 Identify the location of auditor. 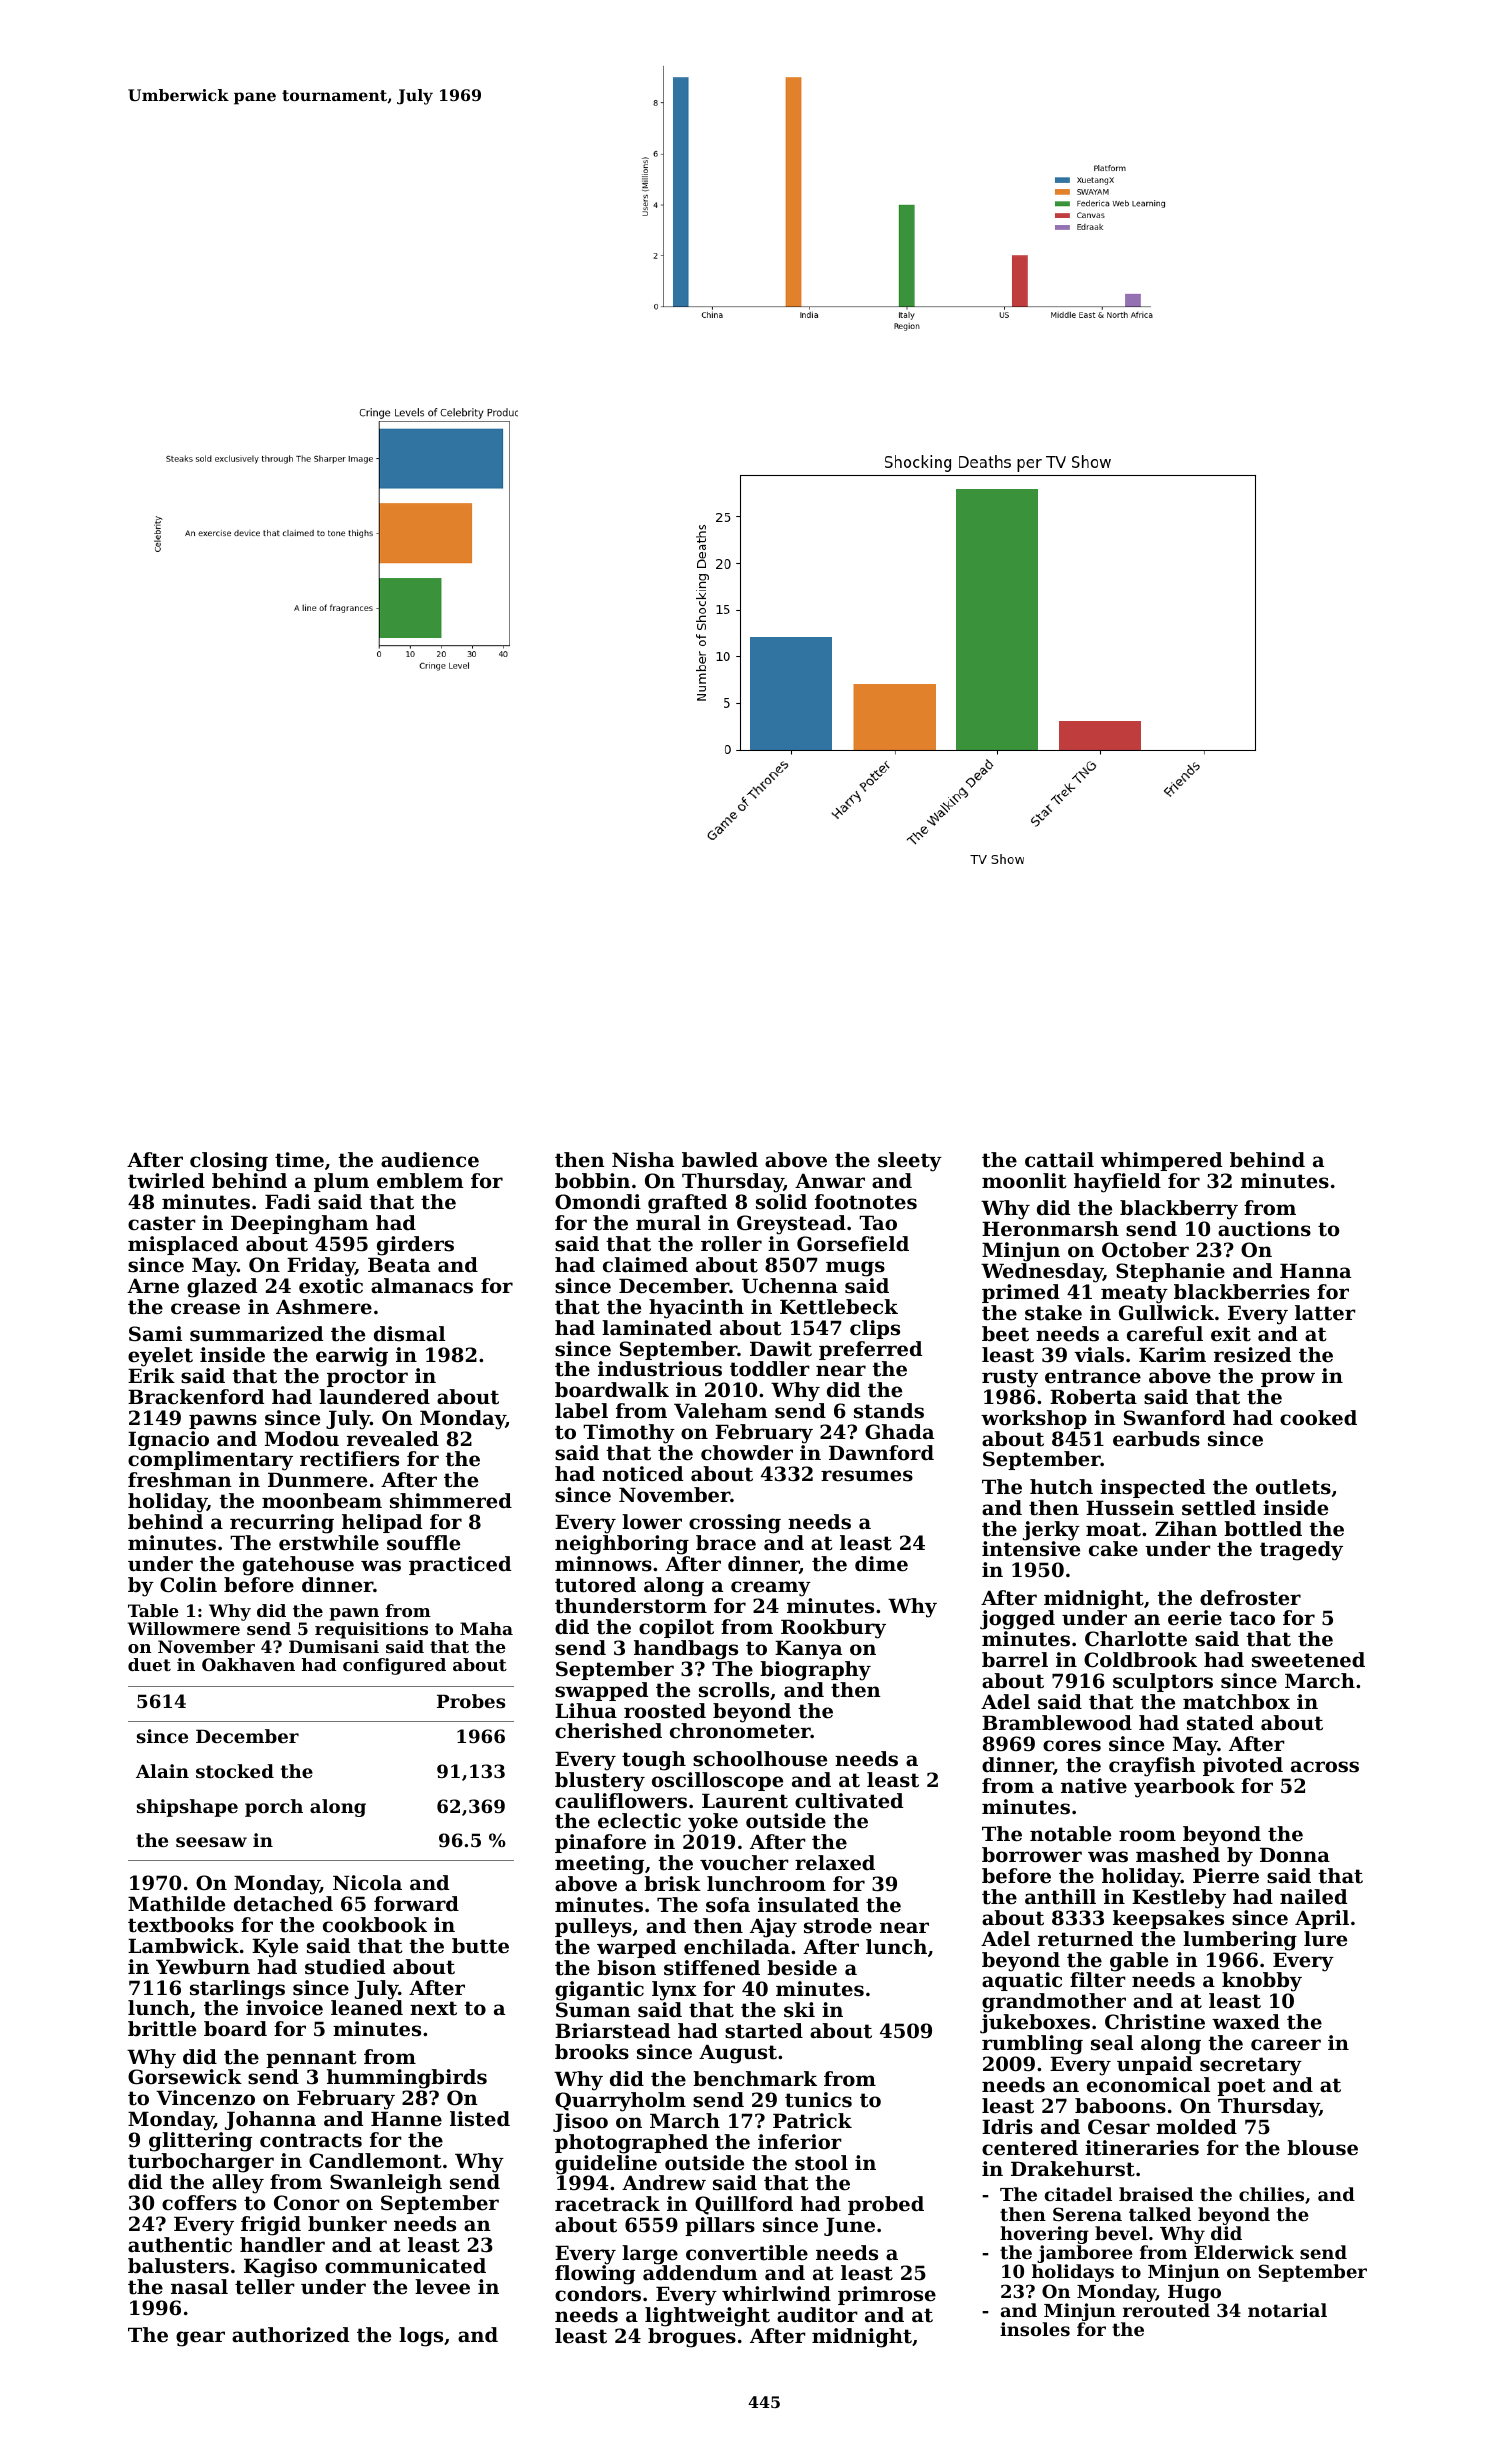
(817, 2315).
